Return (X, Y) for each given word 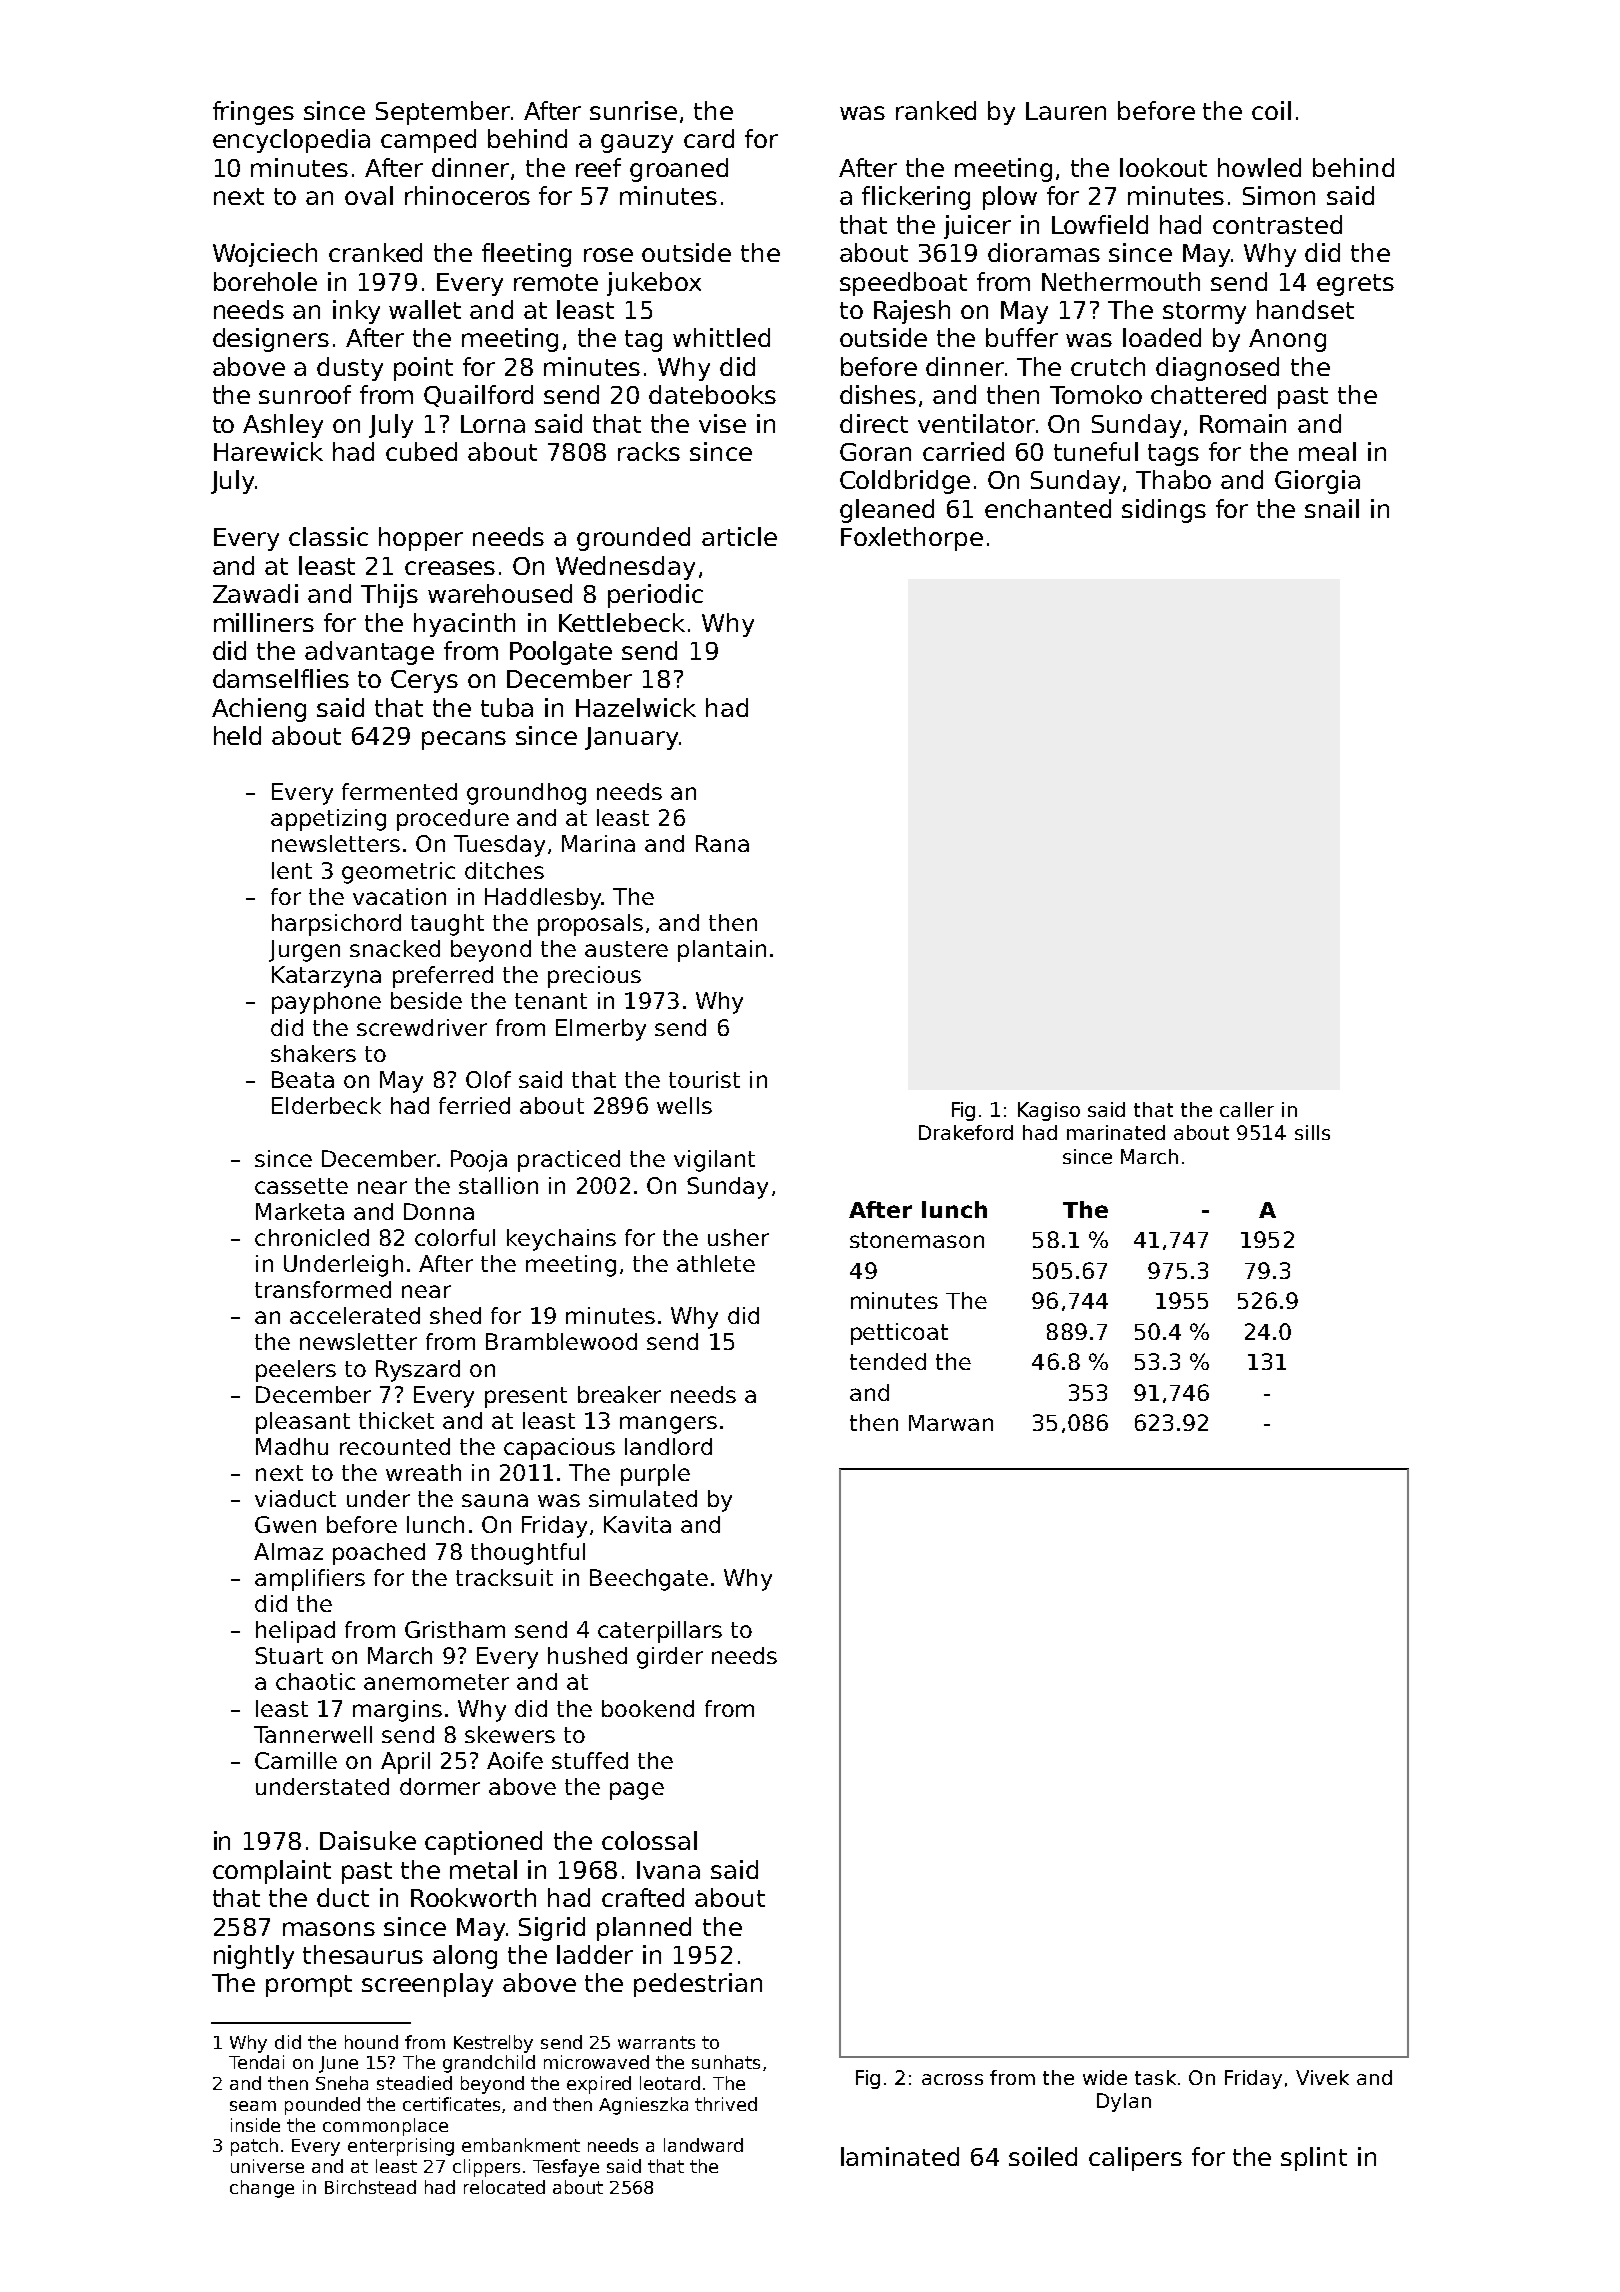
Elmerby (601, 1030)
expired (599, 2085)
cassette (301, 1186)
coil (1271, 110)
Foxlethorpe (912, 539)
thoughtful (528, 1554)
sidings (1164, 511)
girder (670, 1658)
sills (1312, 1132)
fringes (253, 113)
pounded (322, 2106)
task (1155, 2077)
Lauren (1066, 111)
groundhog (526, 794)
